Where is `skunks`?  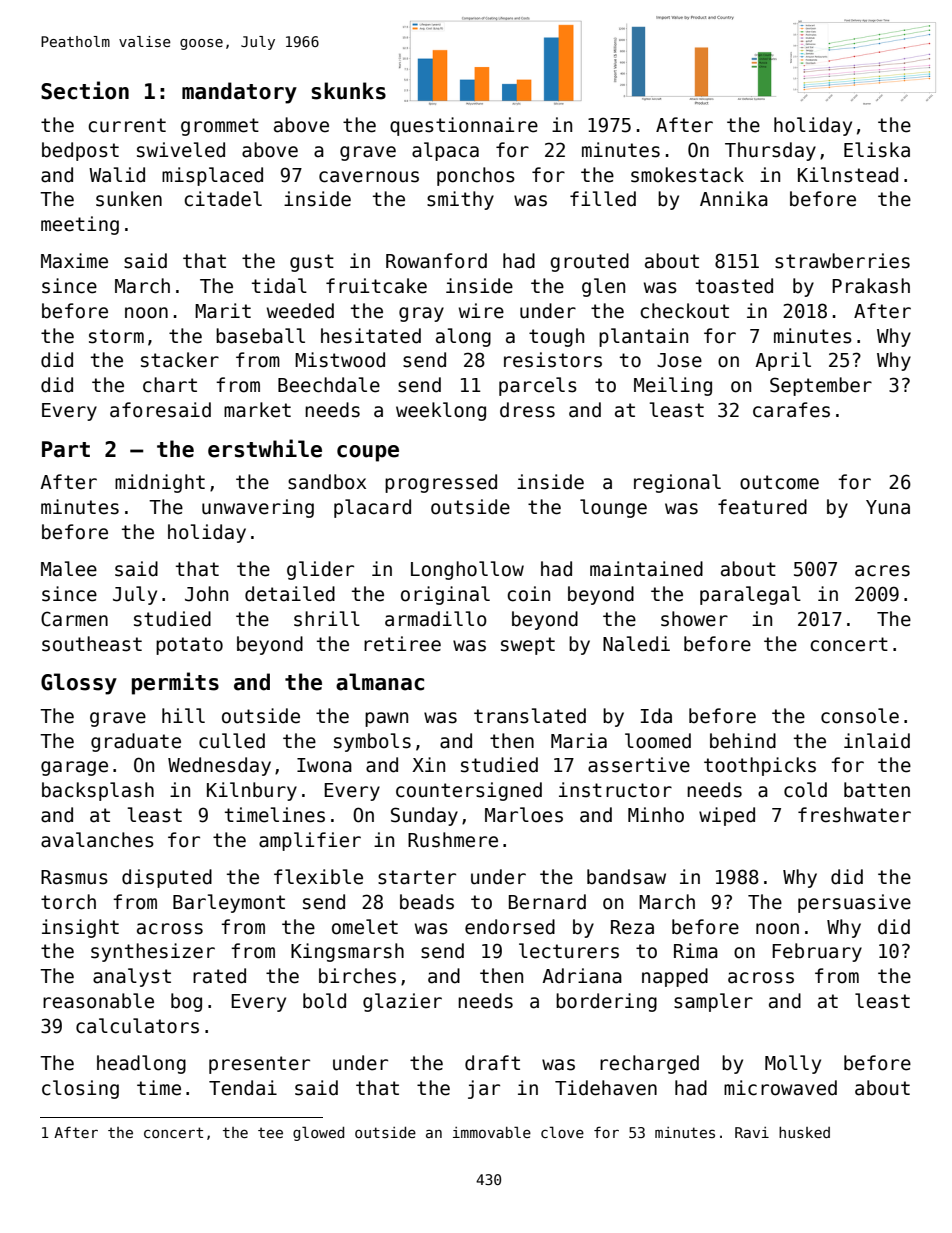
skunks is located at coordinates (348, 91).
